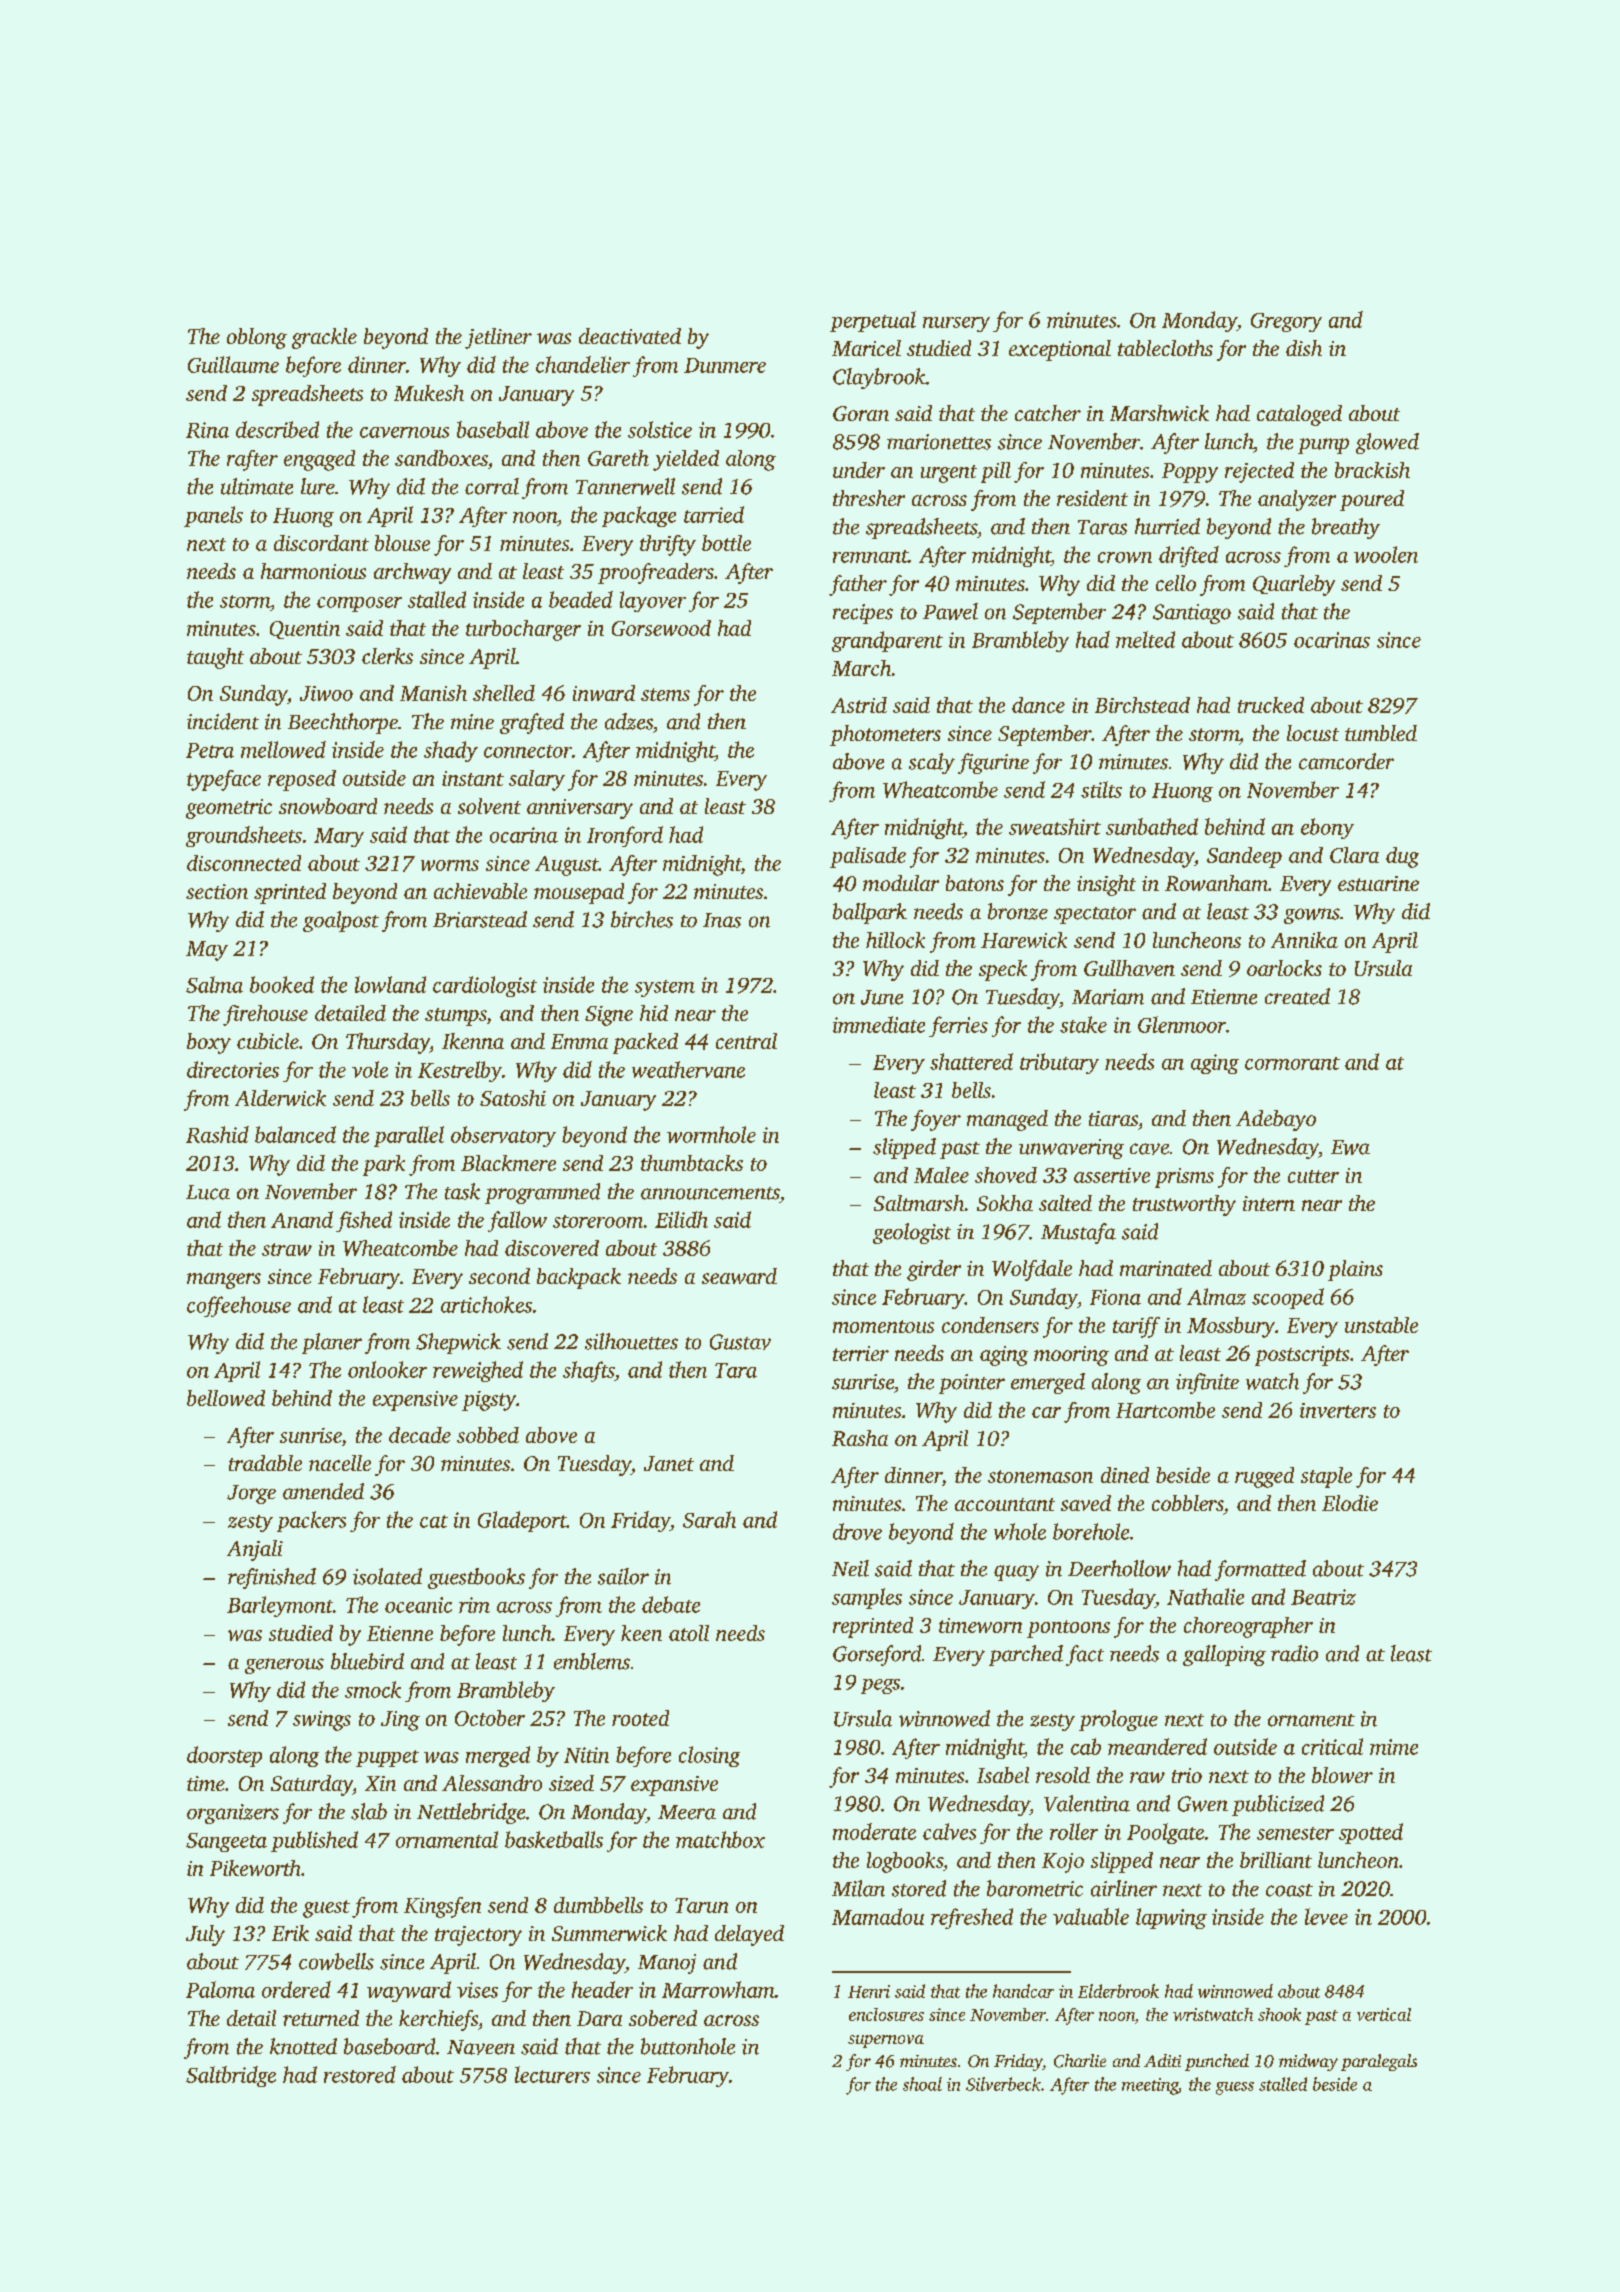 Image resolution: width=1620 pixels, height=2292 pixels. What do you see at coordinates (1304, 348) in the screenshot?
I see `dish` at bounding box center [1304, 348].
